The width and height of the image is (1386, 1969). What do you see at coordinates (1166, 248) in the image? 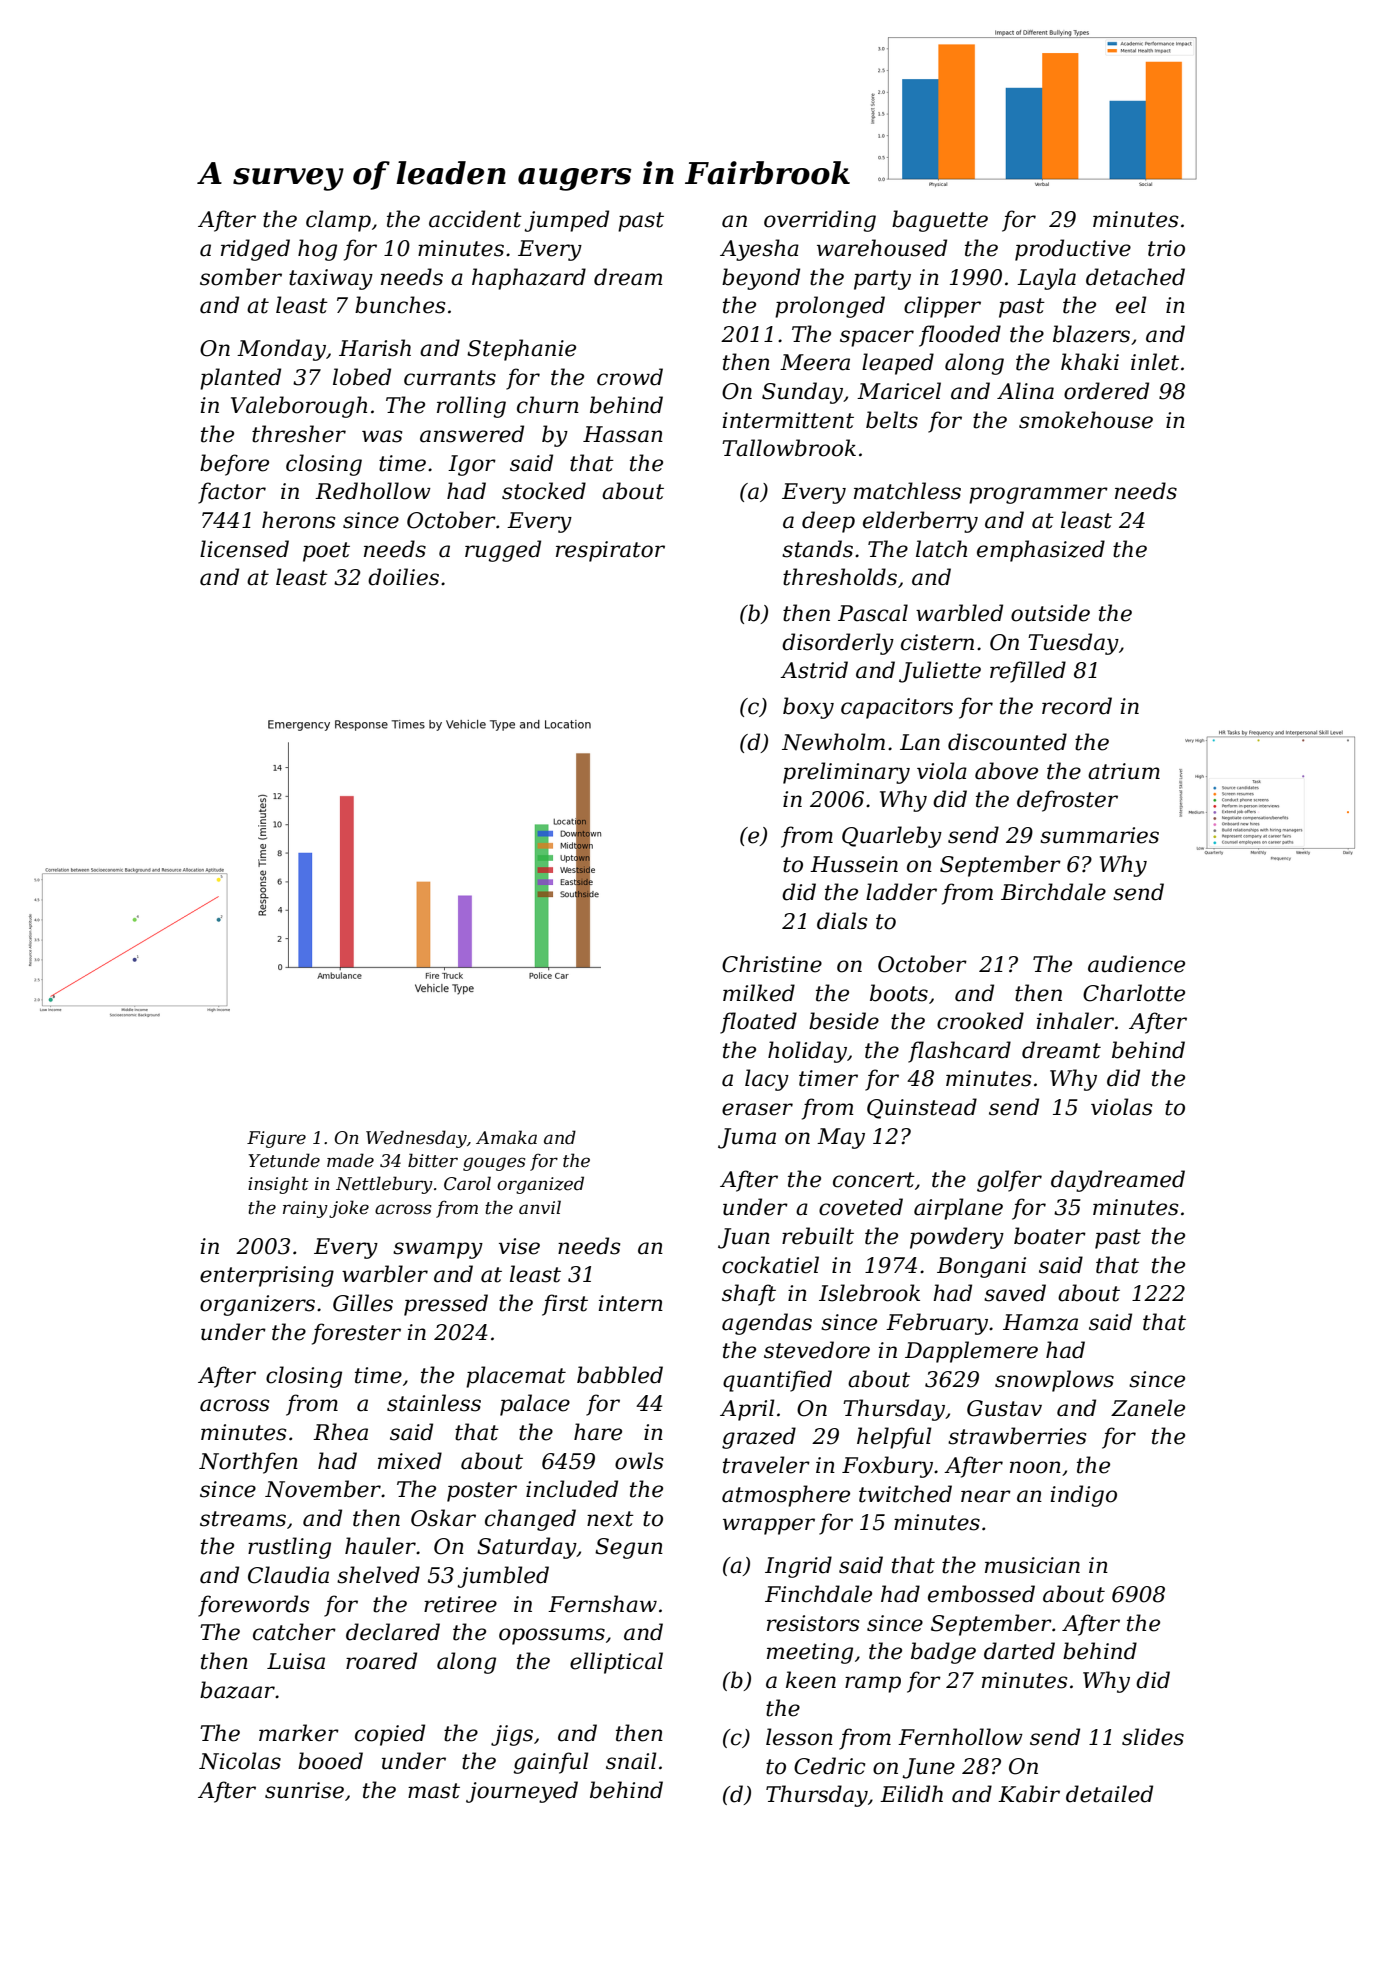
I see `trio` at bounding box center [1166, 248].
